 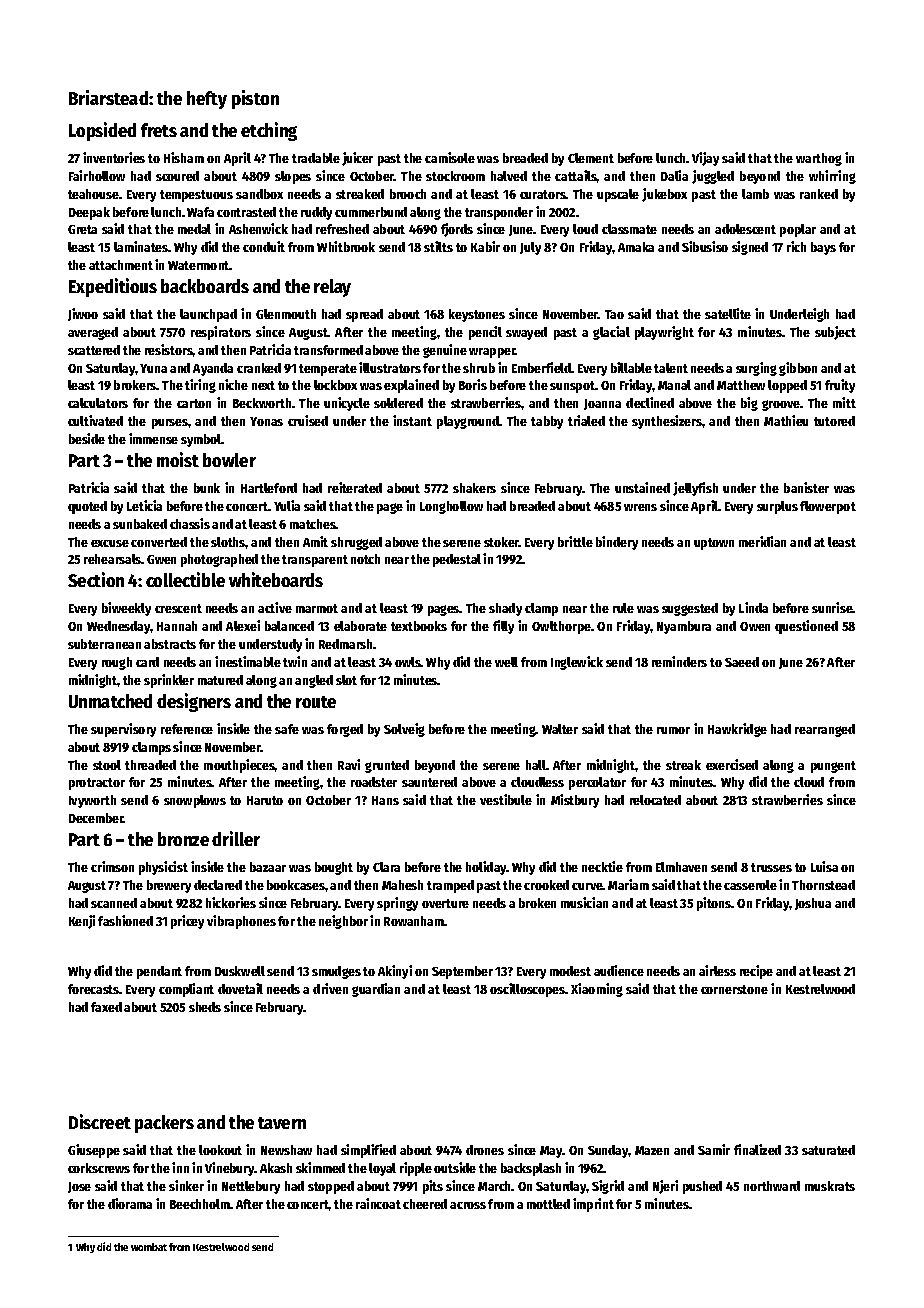 What do you see at coordinates (824, 866) in the screenshot?
I see `Luisa` at bounding box center [824, 866].
